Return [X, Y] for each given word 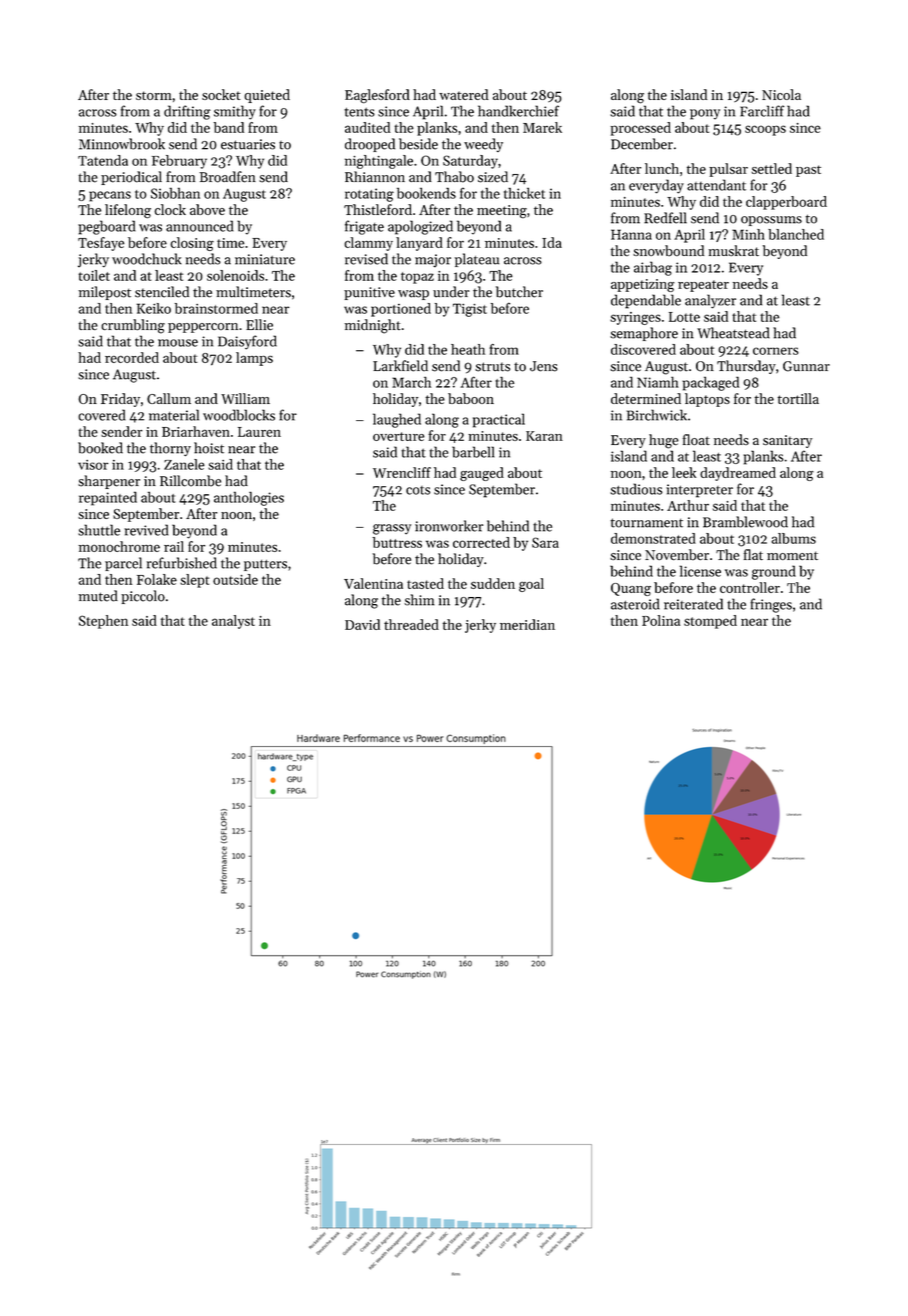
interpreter [699, 491]
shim [419, 600]
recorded [132, 357]
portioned [401, 310]
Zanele [184, 464]
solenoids [235, 275]
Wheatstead [733, 333]
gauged [482, 474]
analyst [233, 622]
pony [705, 114]
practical [499, 420]
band [229, 127]
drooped [370, 145]
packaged [710, 383]
